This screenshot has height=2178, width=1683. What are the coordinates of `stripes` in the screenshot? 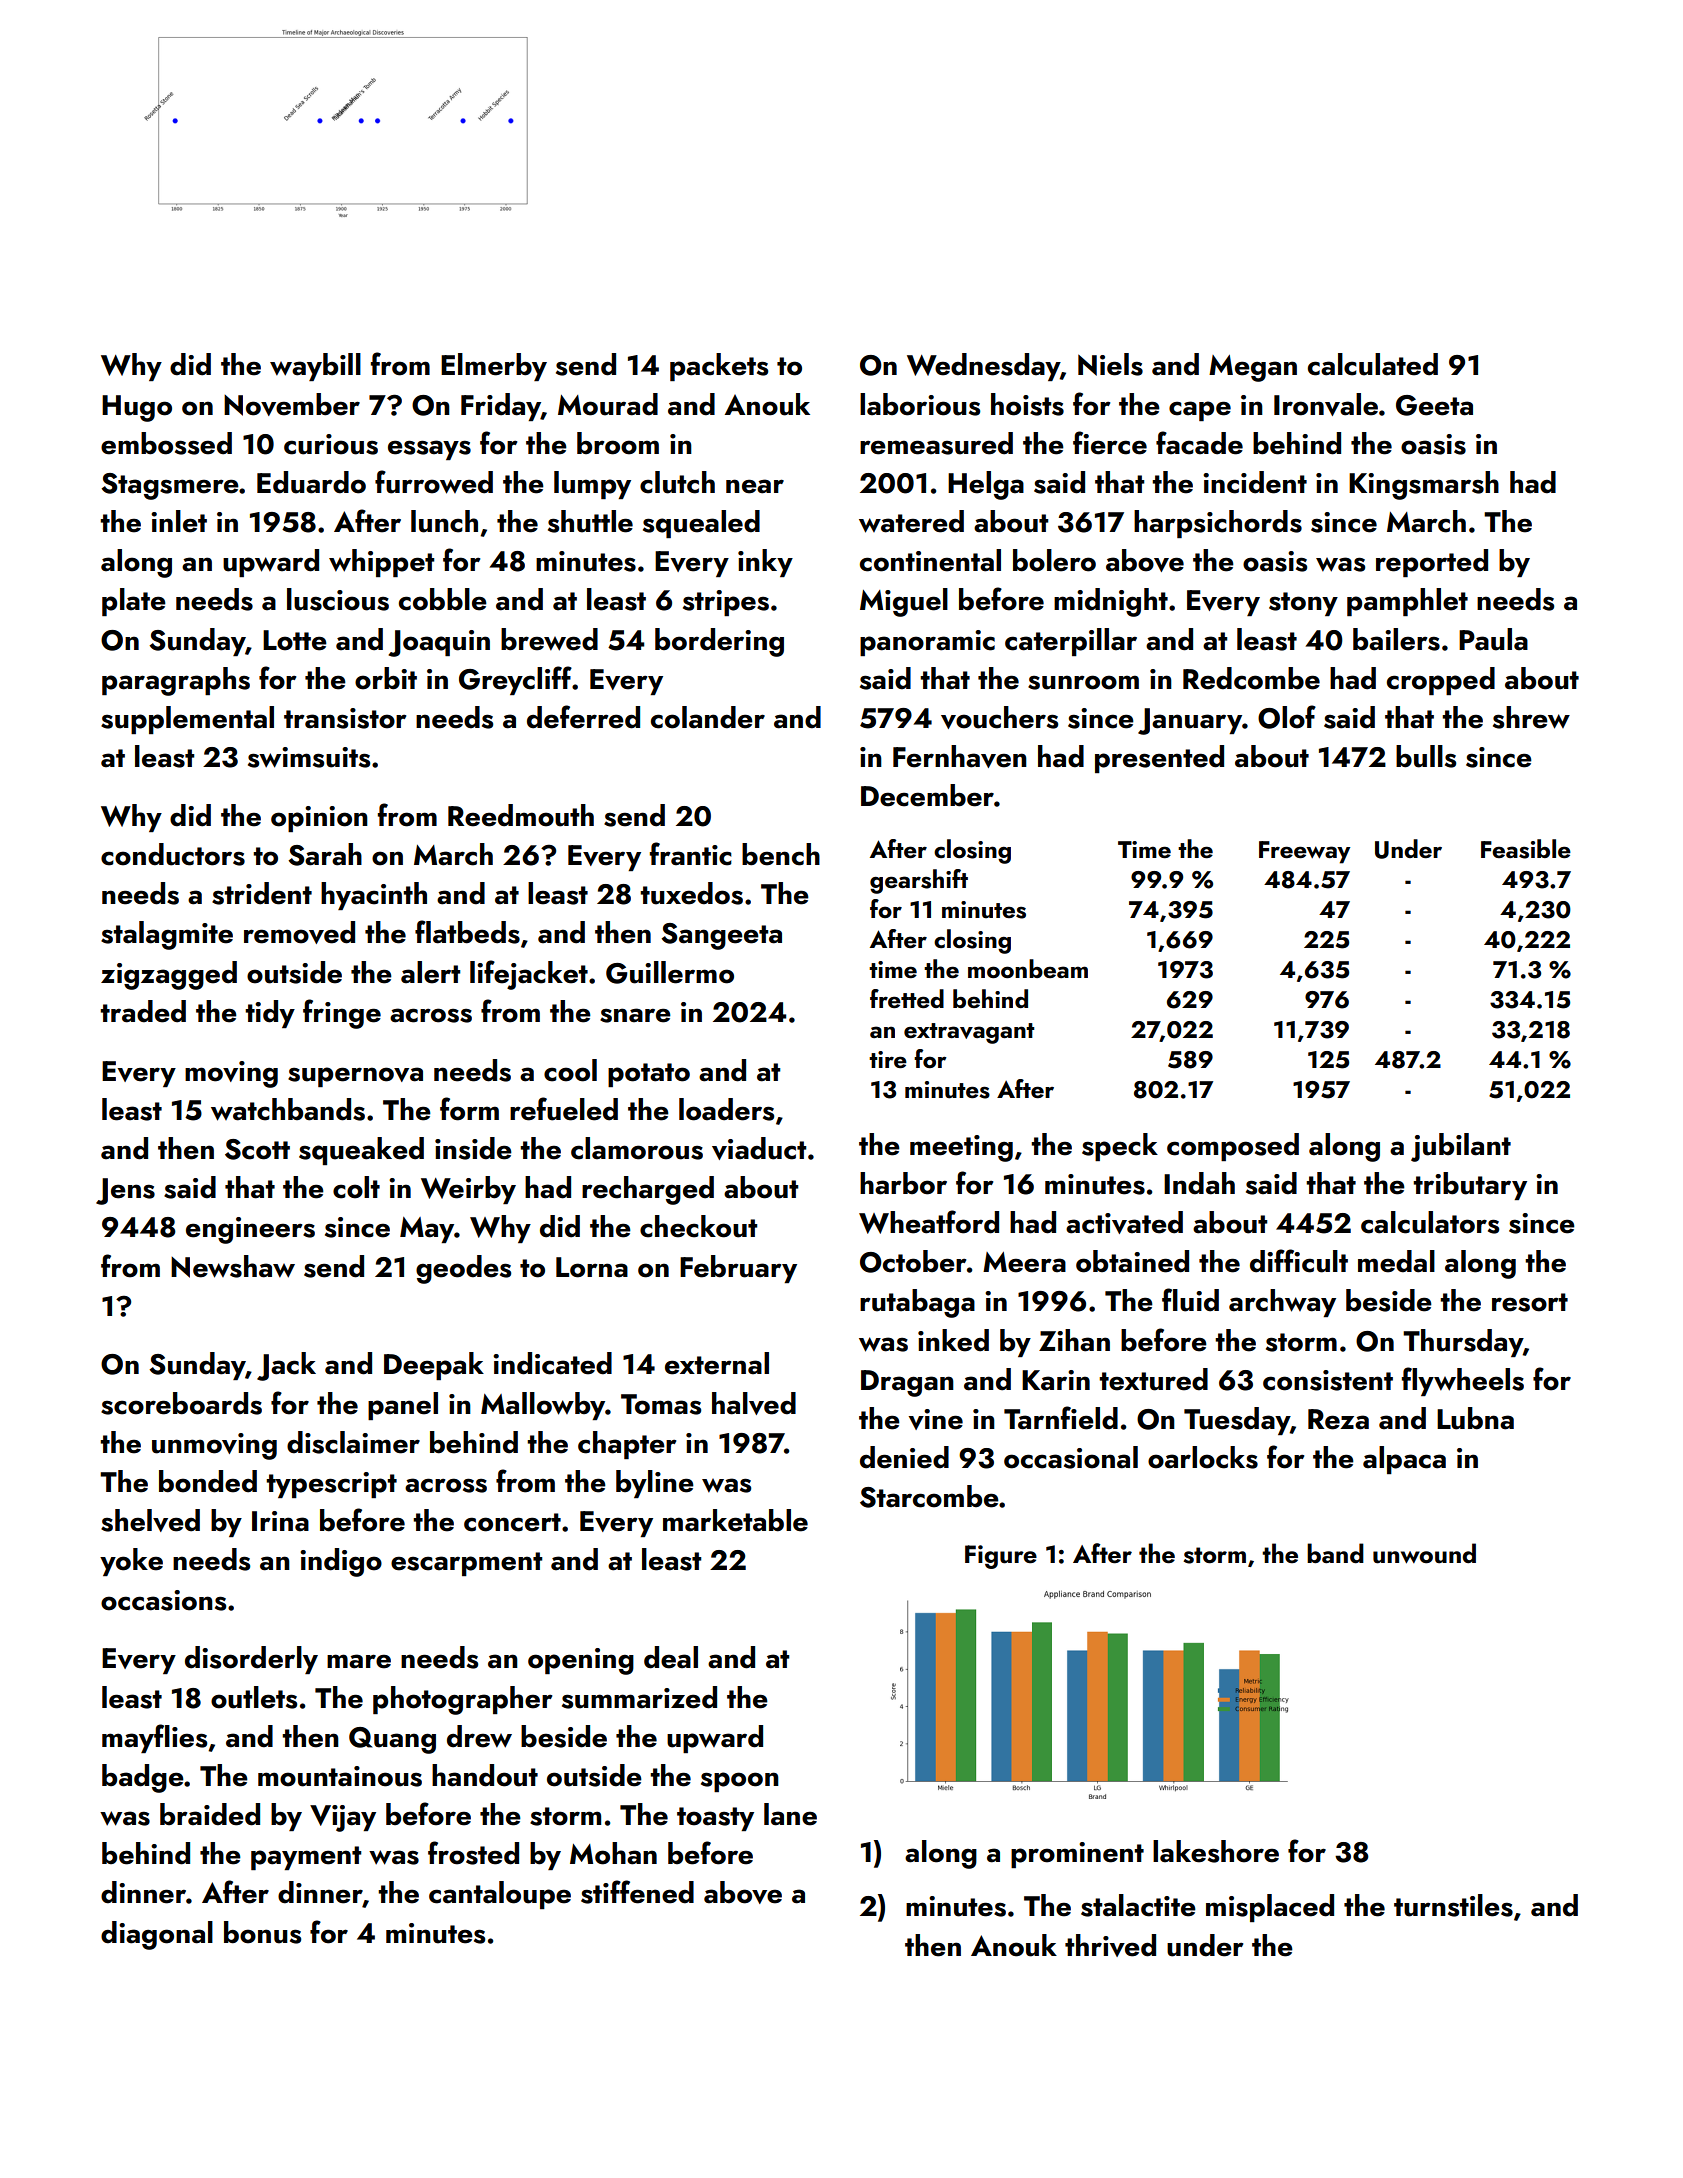 It's located at (726, 603).
